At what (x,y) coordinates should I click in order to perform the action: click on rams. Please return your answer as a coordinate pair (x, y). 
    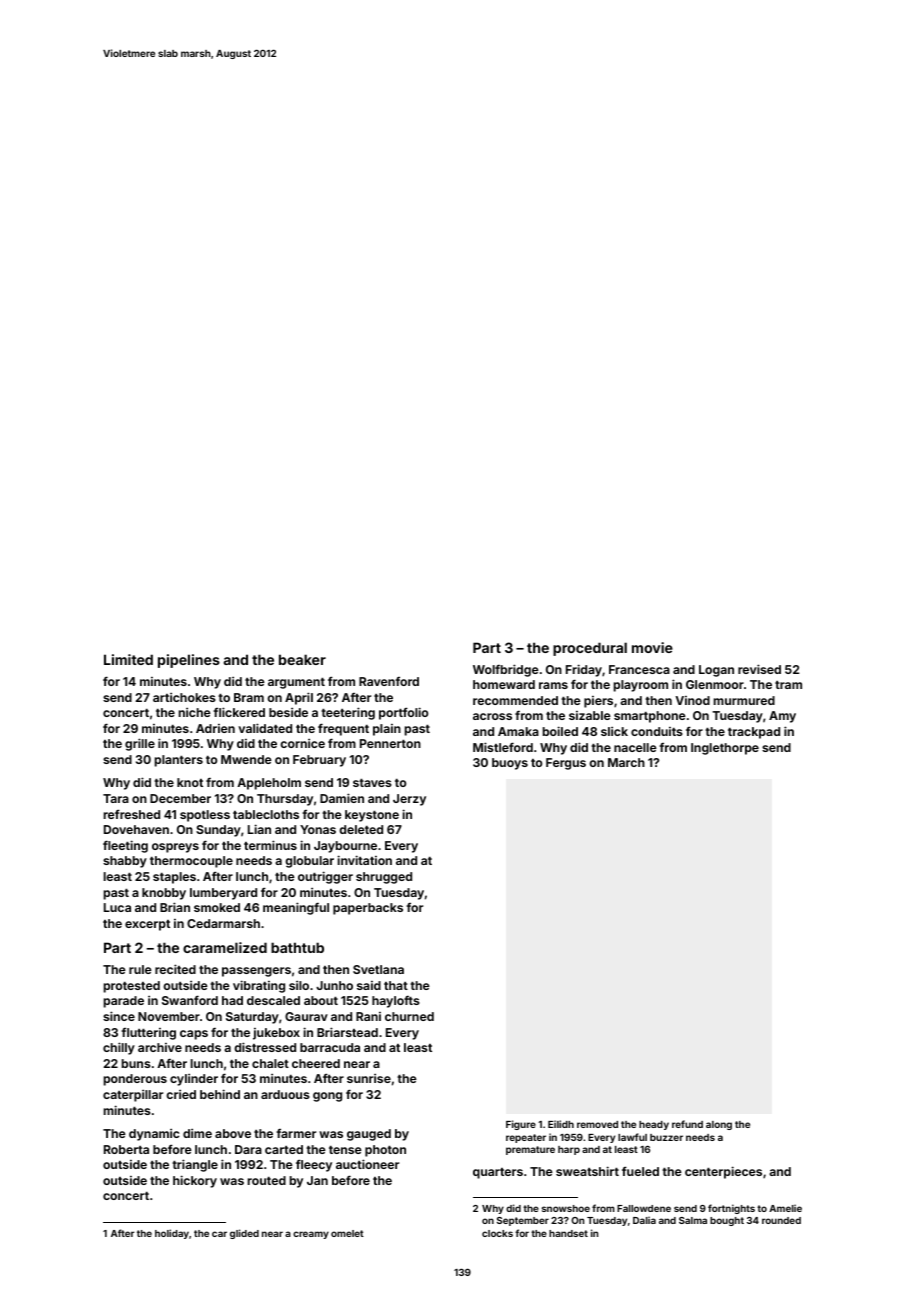
    Looking at the image, I should click on (553, 685).
